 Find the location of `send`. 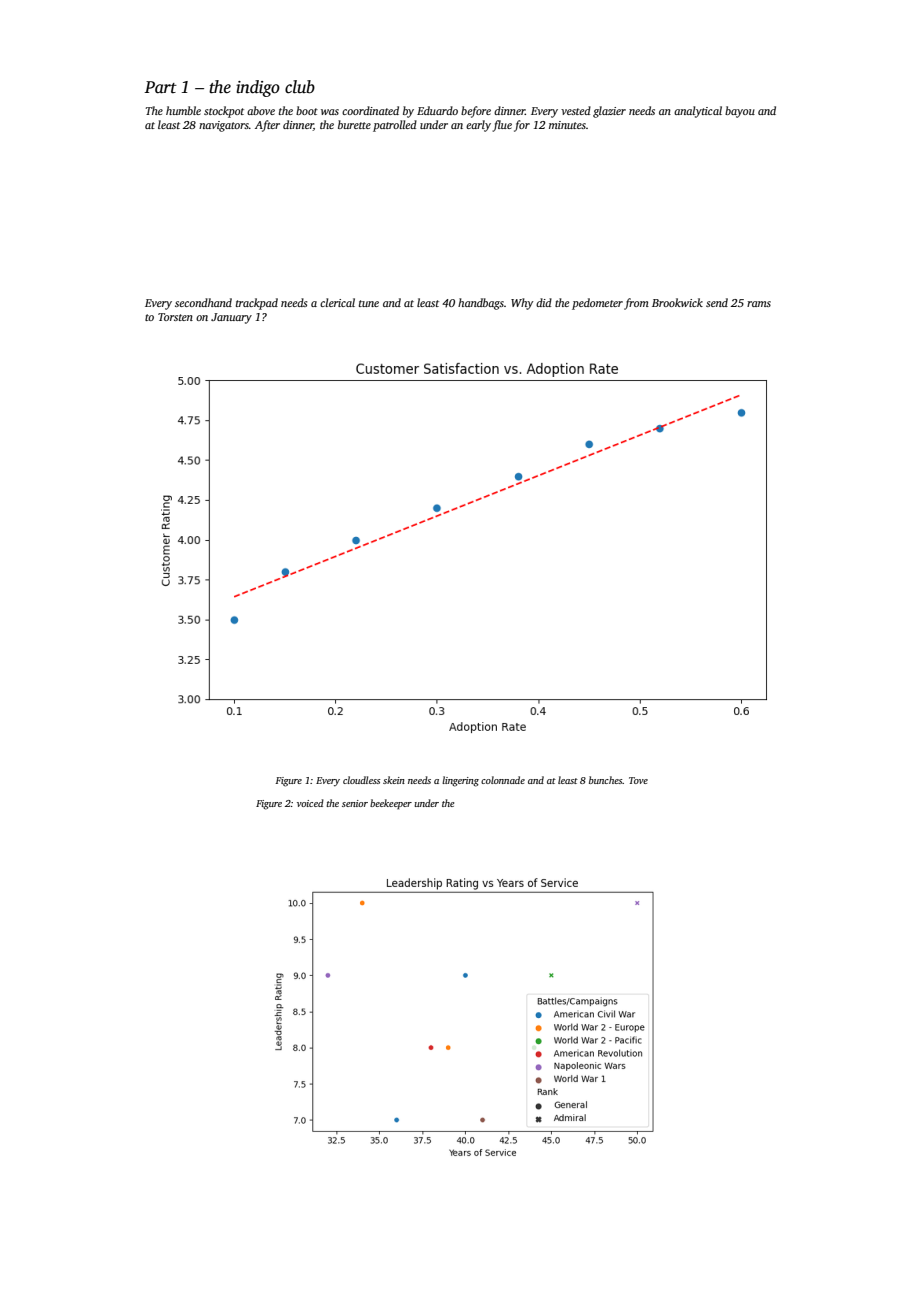

send is located at coordinates (717, 302).
